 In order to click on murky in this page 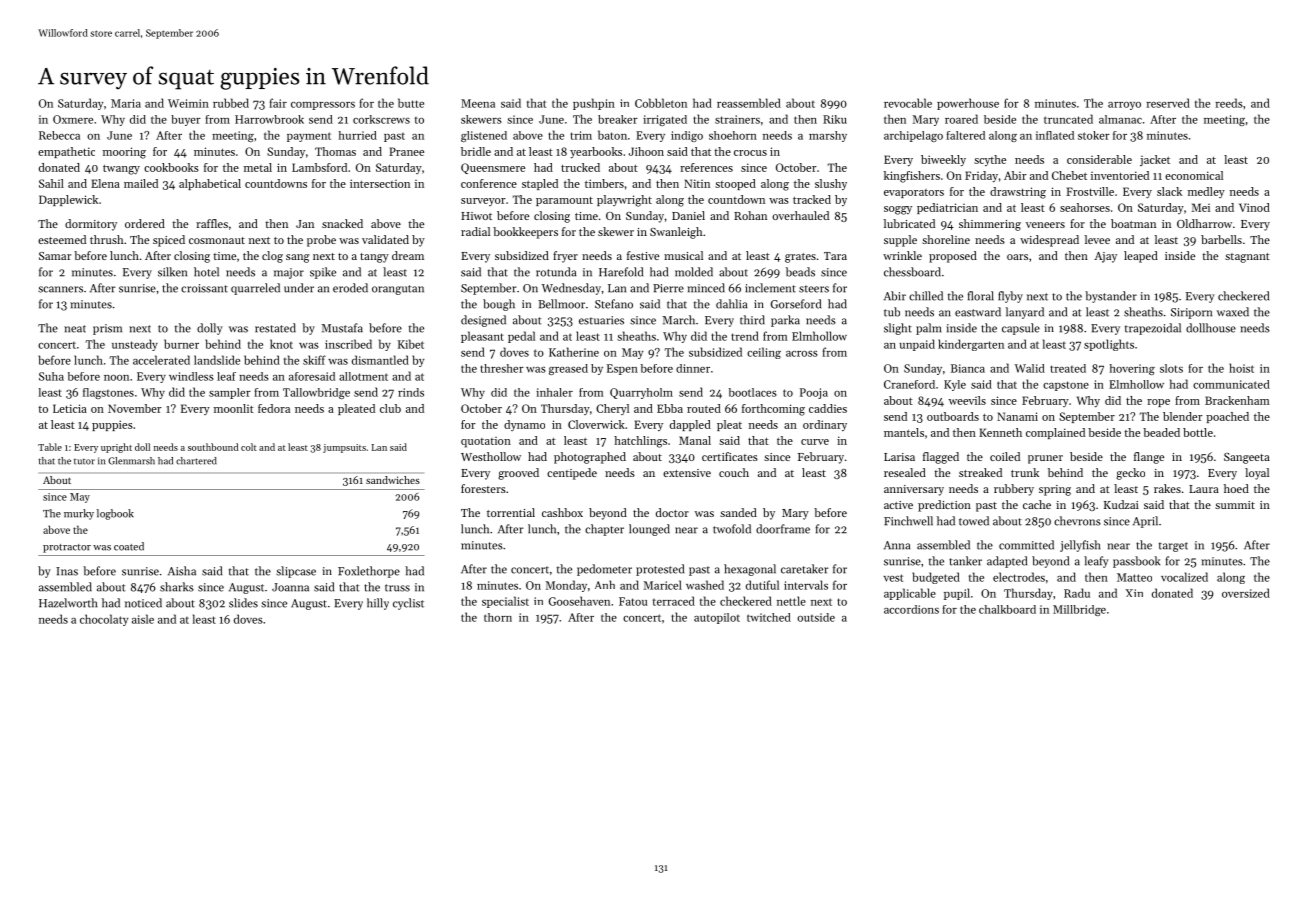, I will do `click(79, 514)`.
